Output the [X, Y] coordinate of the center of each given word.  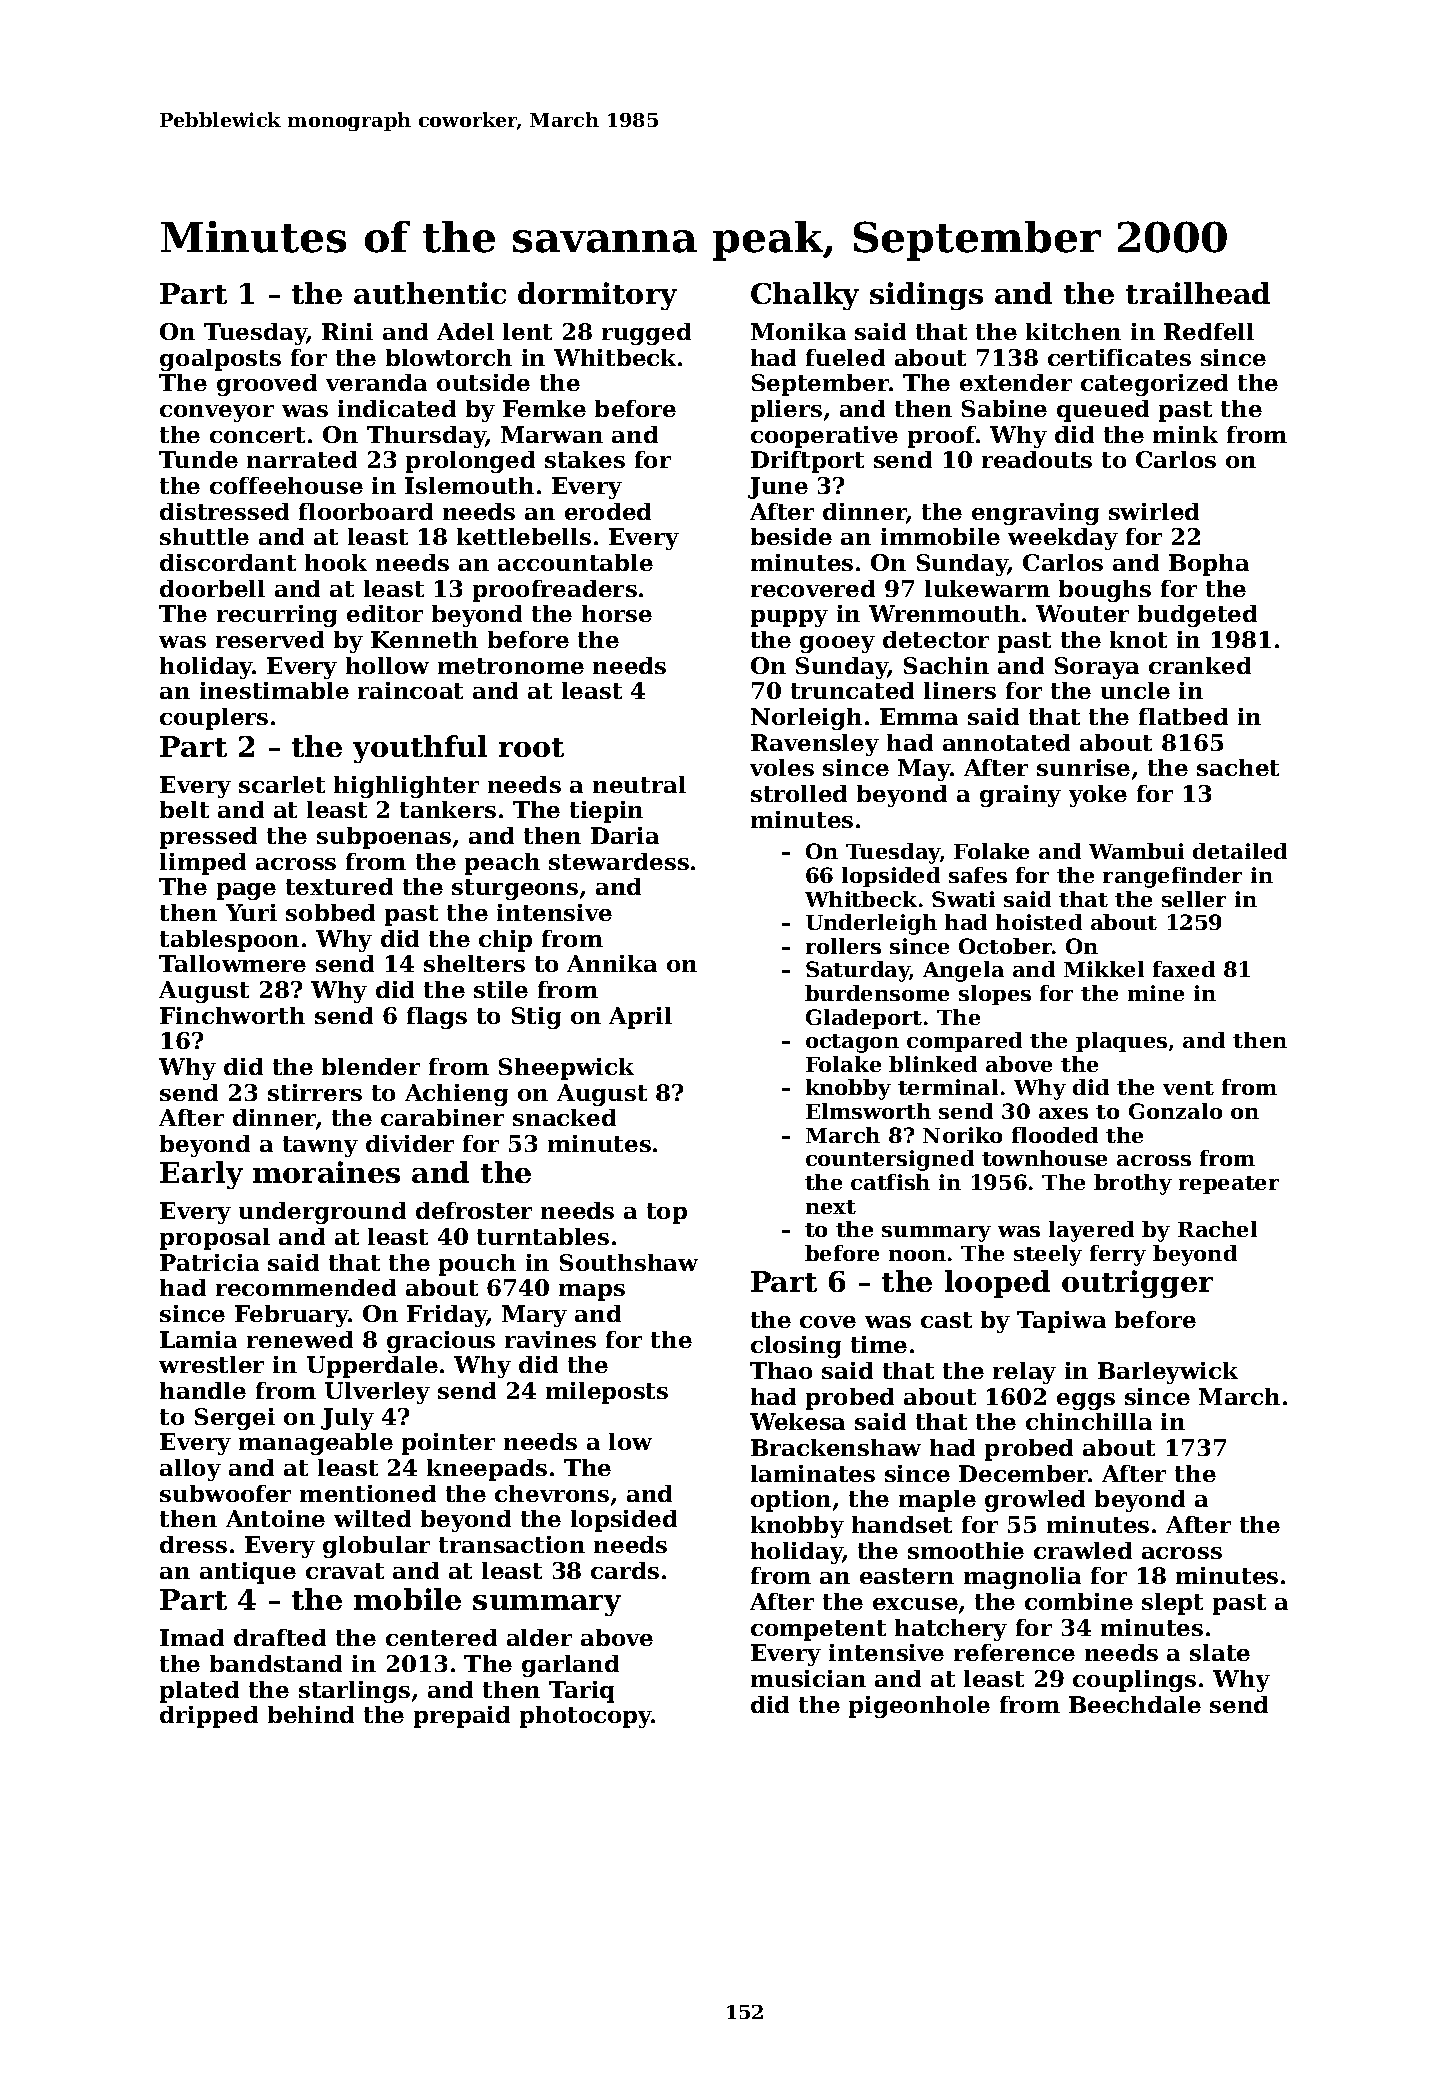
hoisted [1039, 922]
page [246, 891]
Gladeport [864, 1019]
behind [311, 1714]
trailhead [1198, 293]
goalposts [220, 360]
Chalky [805, 296]
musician [808, 1678]
